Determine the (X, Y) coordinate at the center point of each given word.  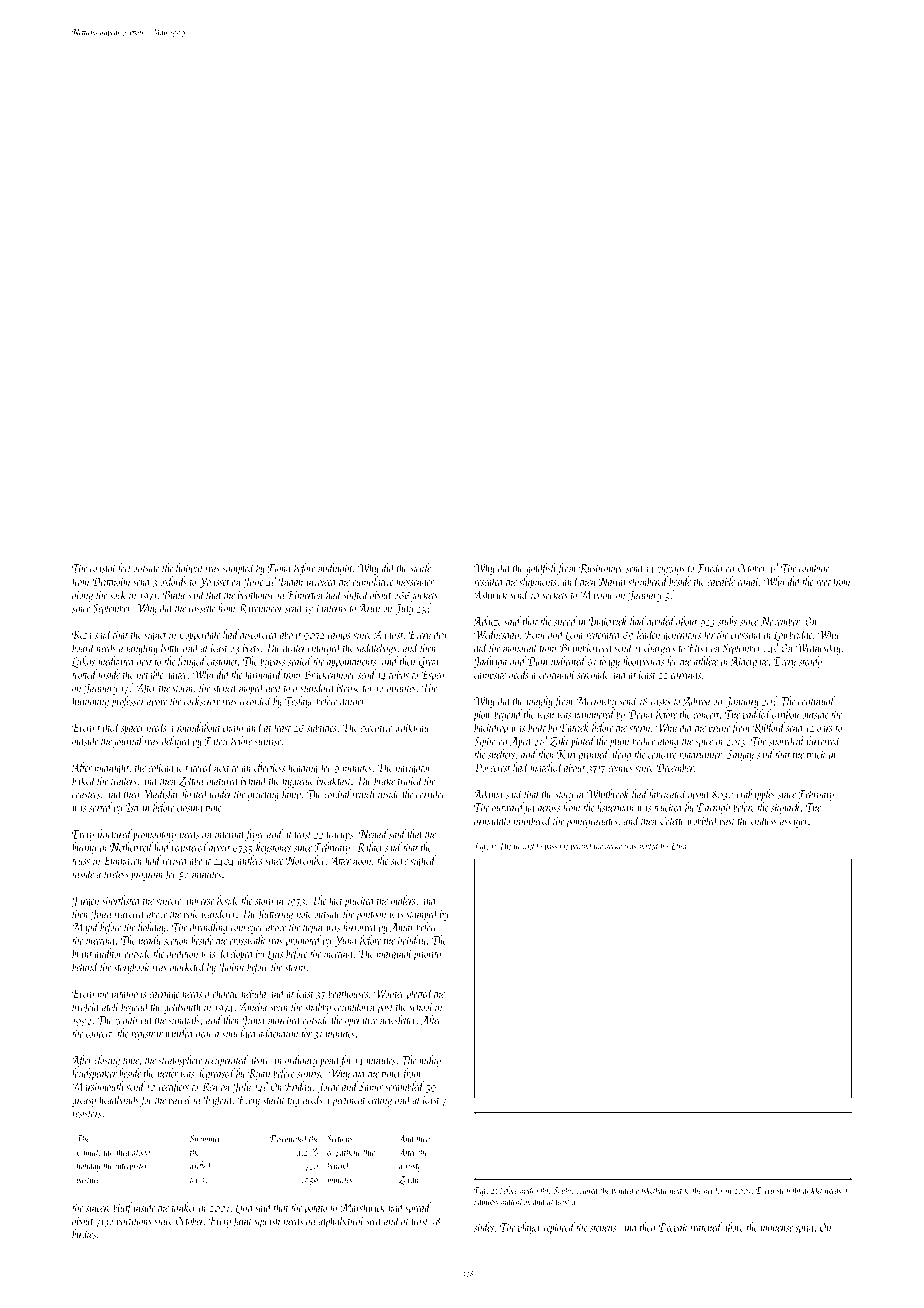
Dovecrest (492, 767)
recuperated (226, 1061)
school (421, 1006)
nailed (649, 846)
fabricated (667, 795)
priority (427, 955)
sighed (423, 861)
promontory (154, 836)
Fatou (216, 741)
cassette (202, 609)
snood (565, 621)
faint (242, 1222)
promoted (303, 941)
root (823, 582)
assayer (794, 823)
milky (430, 1061)
